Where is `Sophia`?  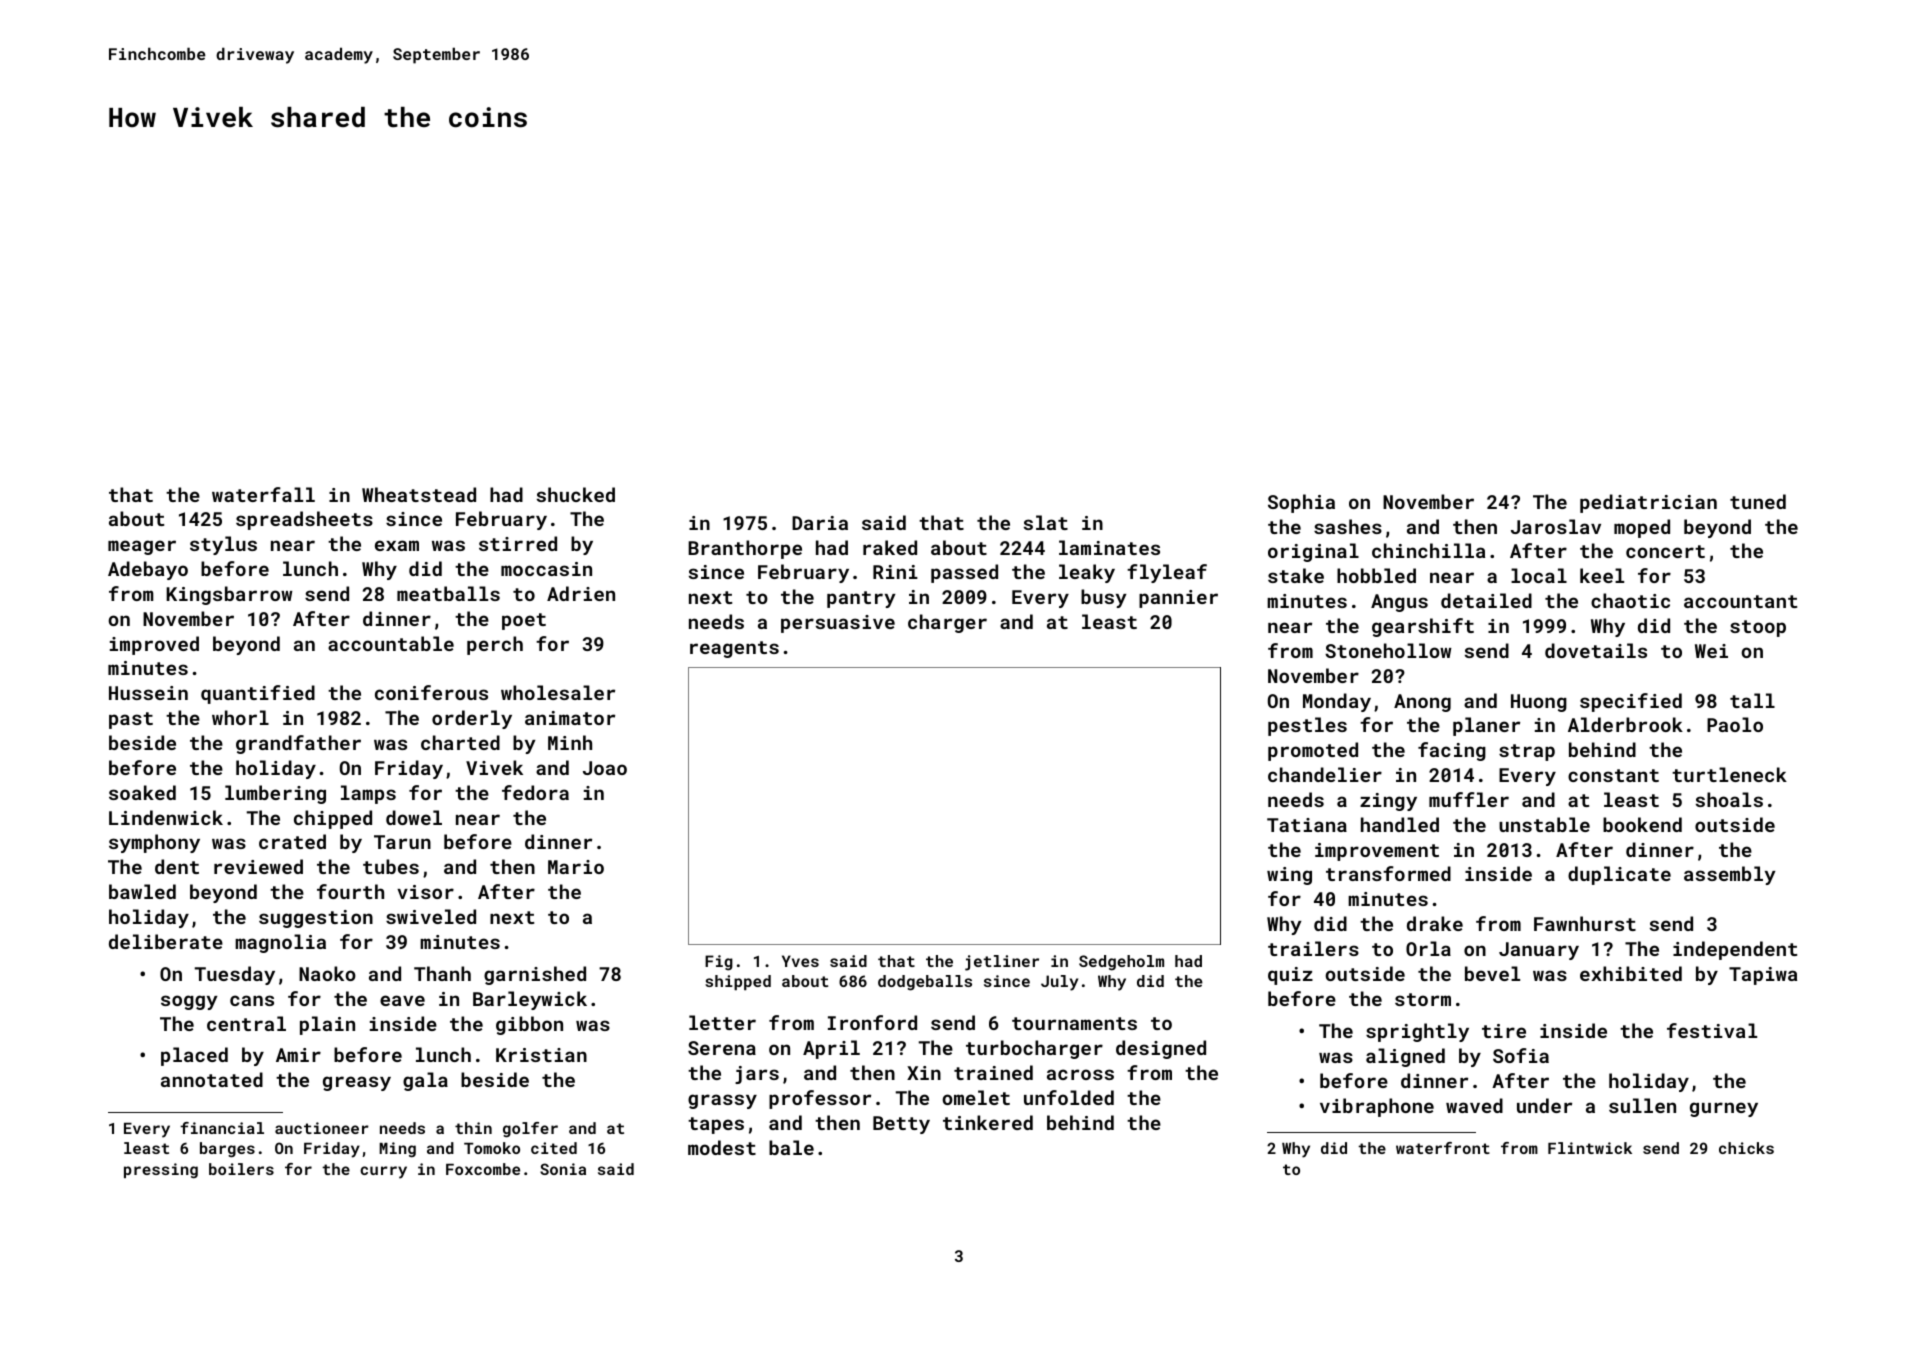 Sophia is located at coordinates (1301, 503).
